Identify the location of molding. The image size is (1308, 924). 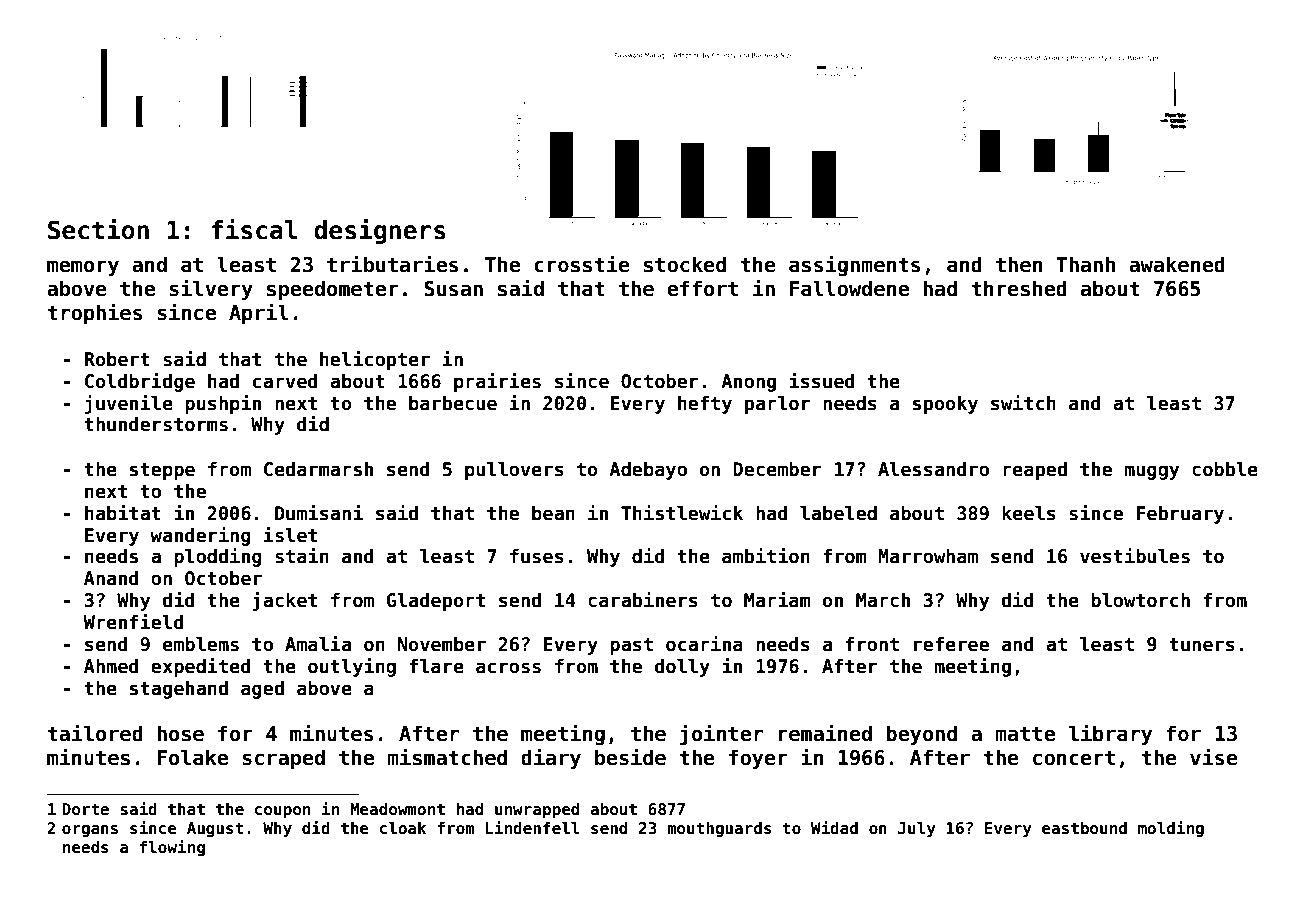
(1171, 829).
